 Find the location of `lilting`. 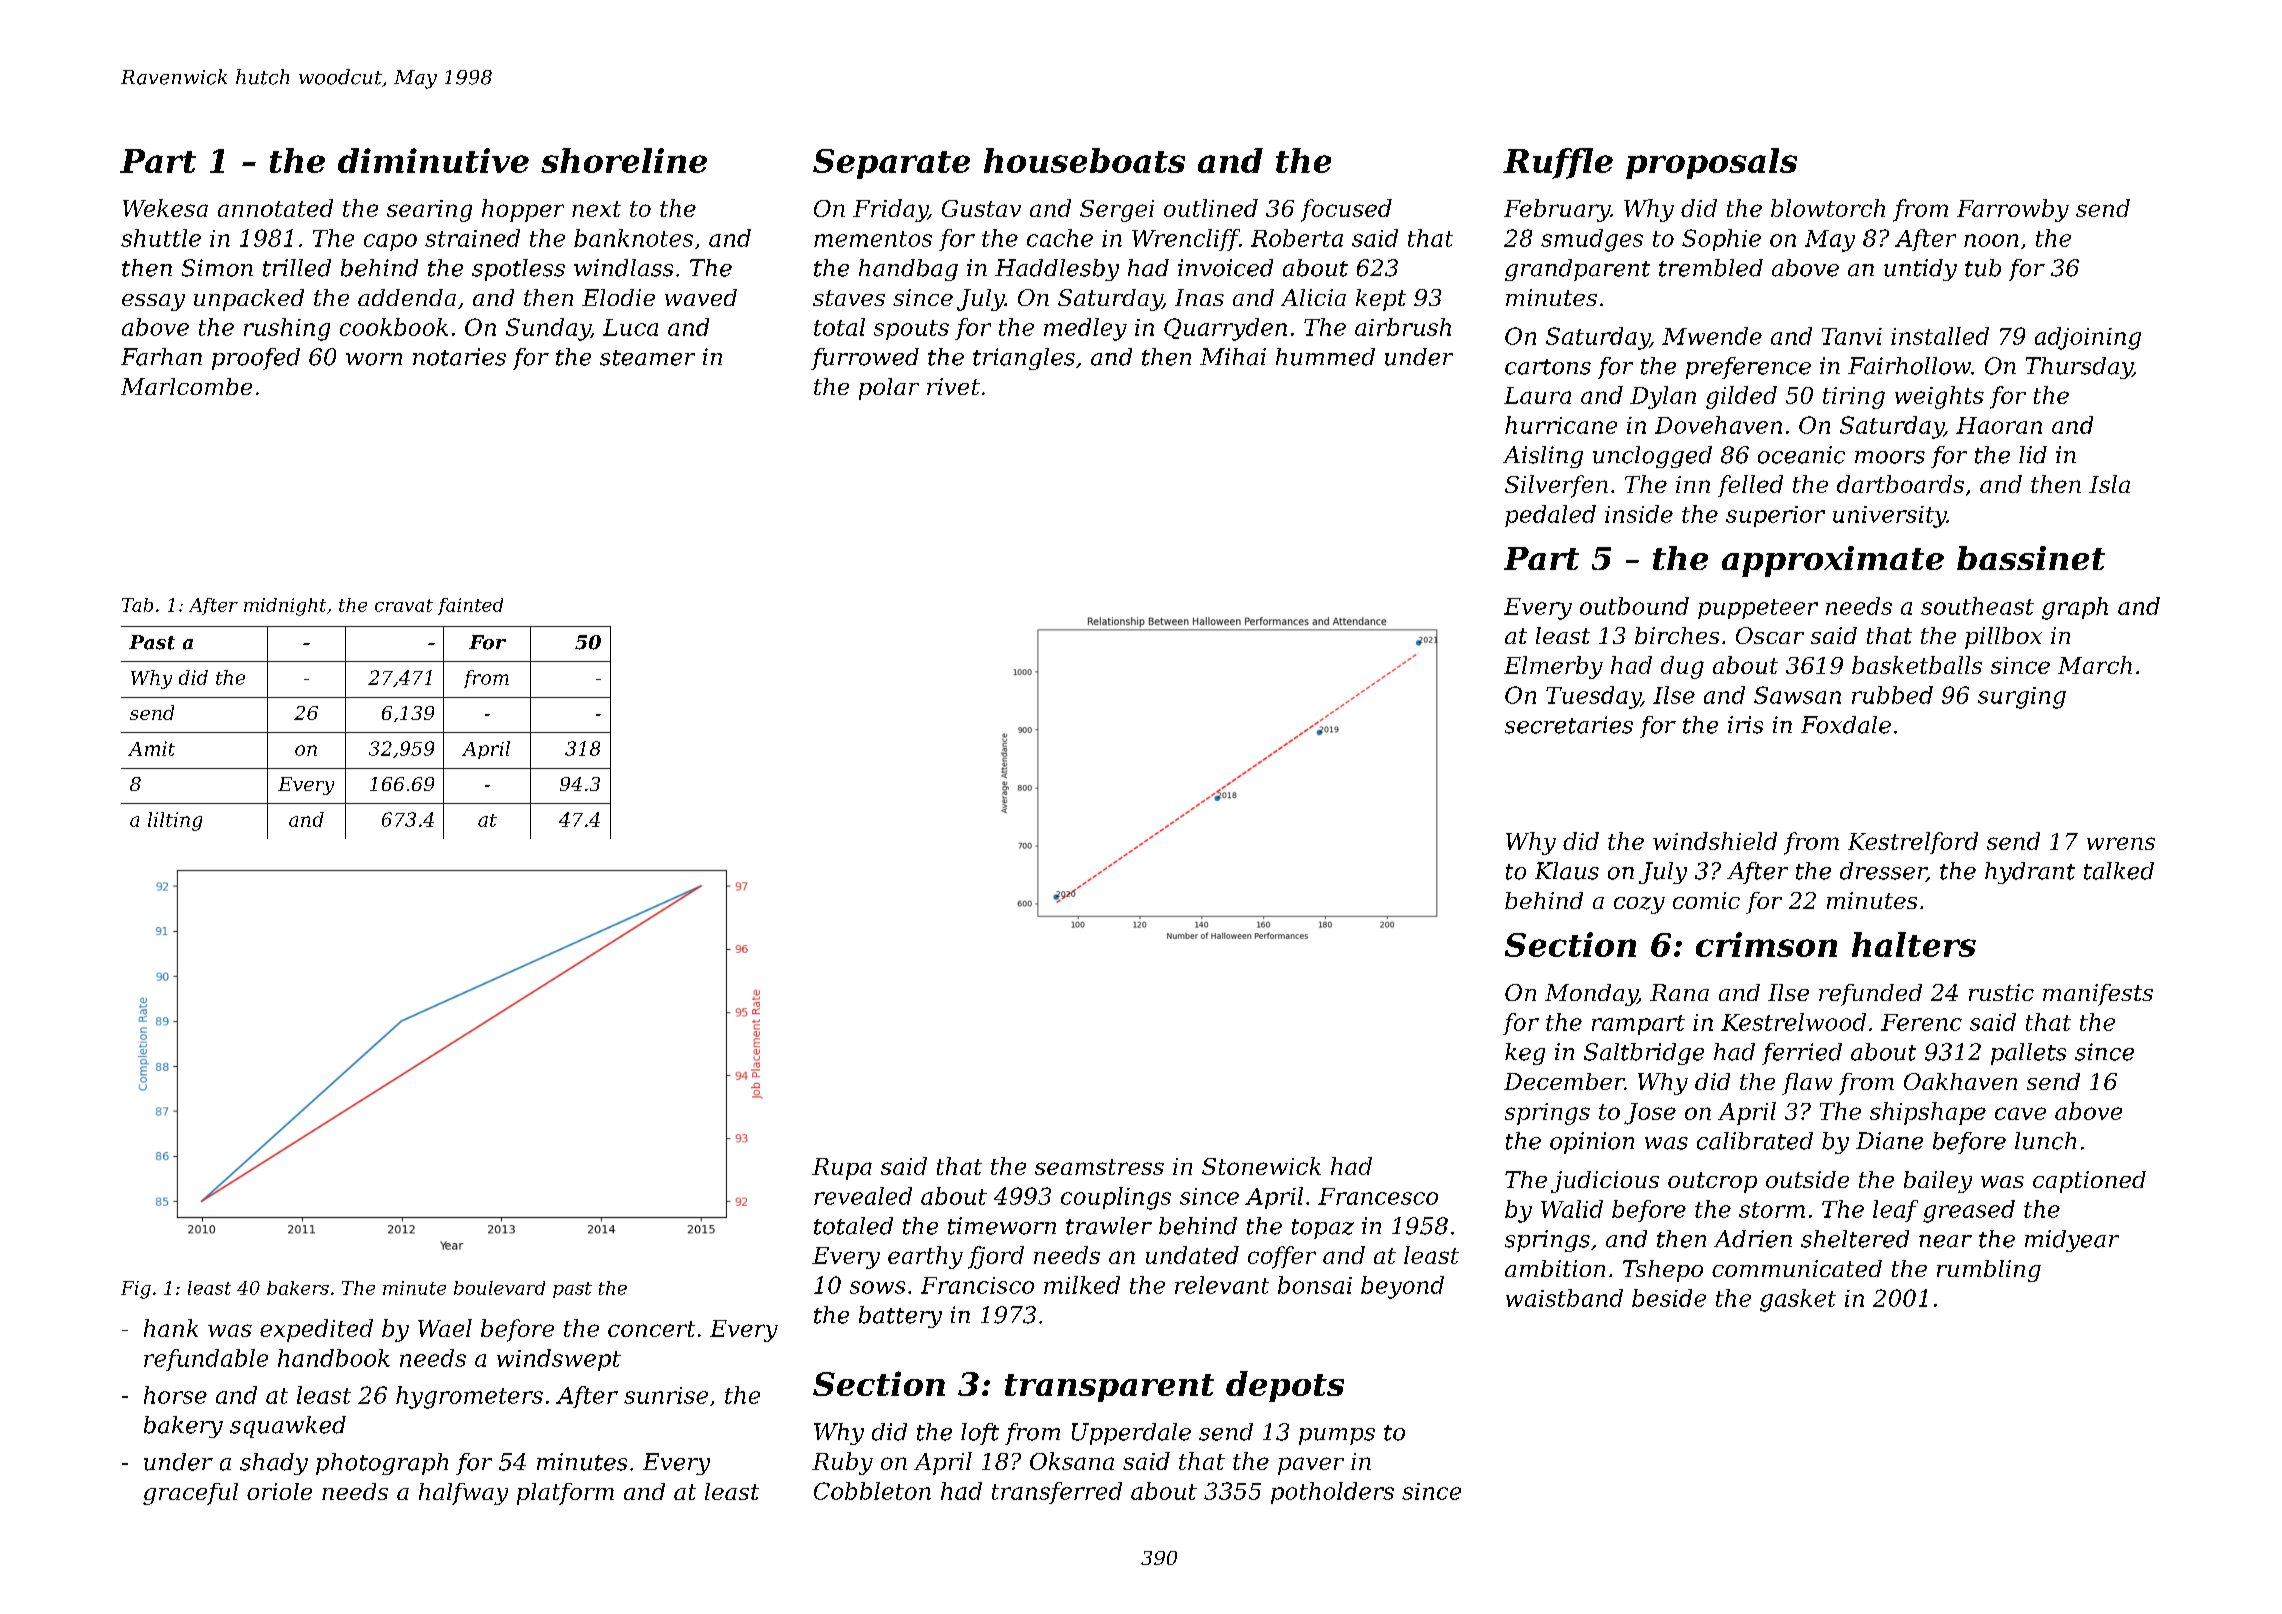

lilting is located at coordinates (175, 821).
